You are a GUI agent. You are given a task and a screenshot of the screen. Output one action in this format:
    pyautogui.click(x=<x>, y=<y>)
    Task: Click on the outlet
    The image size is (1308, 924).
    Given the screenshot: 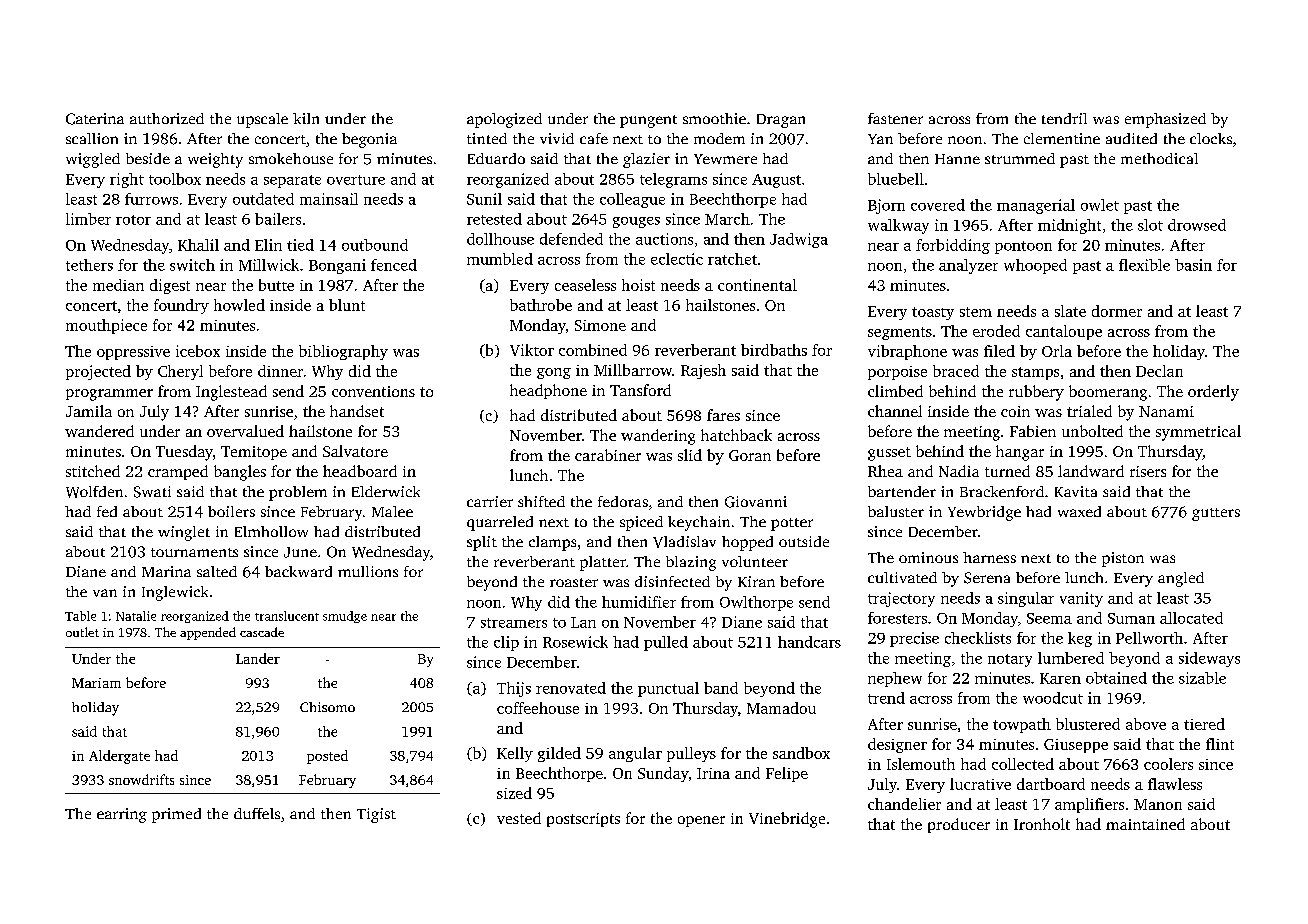 What is the action you would take?
    pyautogui.click(x=82, y=632)
